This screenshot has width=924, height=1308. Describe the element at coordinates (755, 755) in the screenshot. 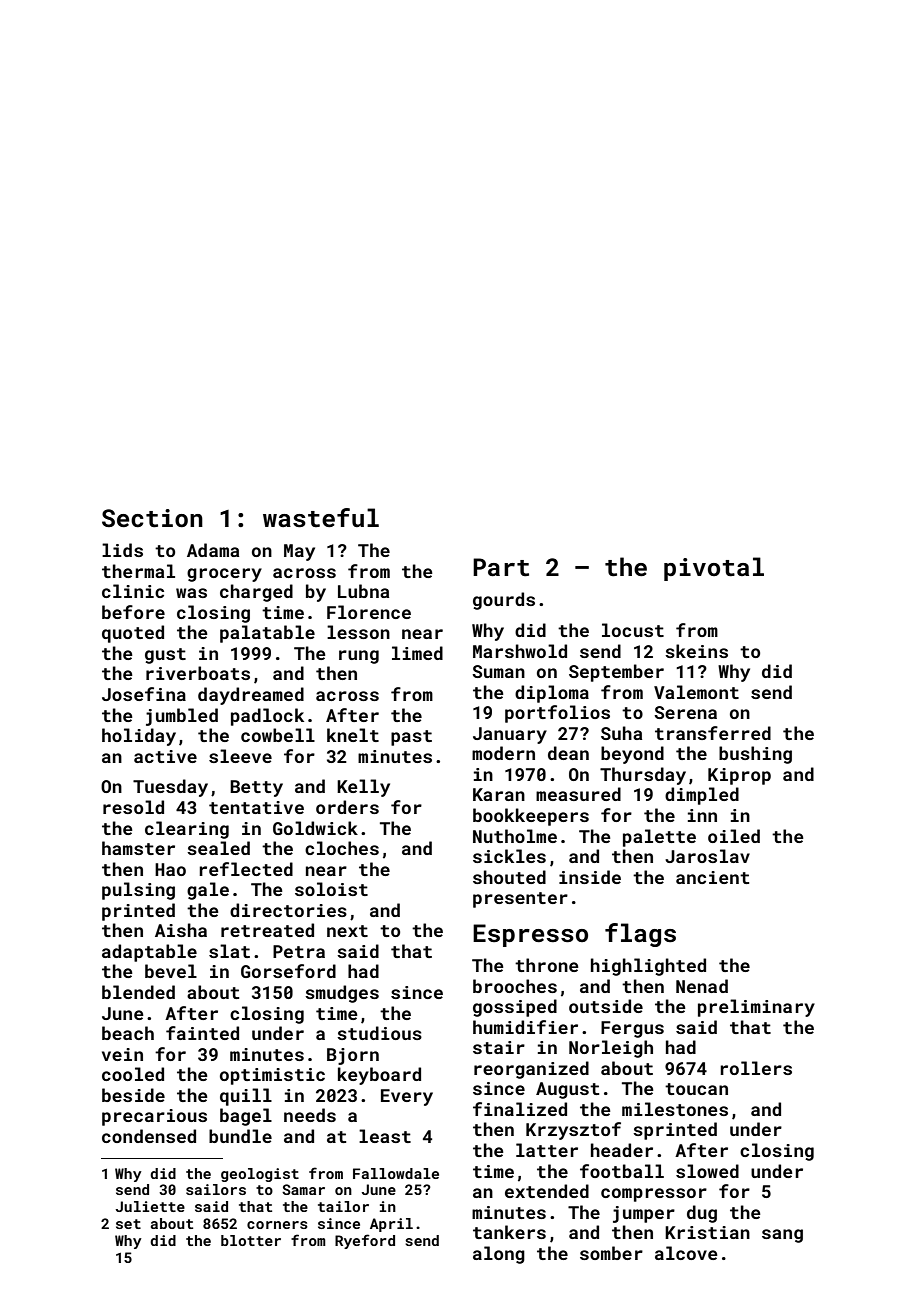

I see `bushing` at that location.
